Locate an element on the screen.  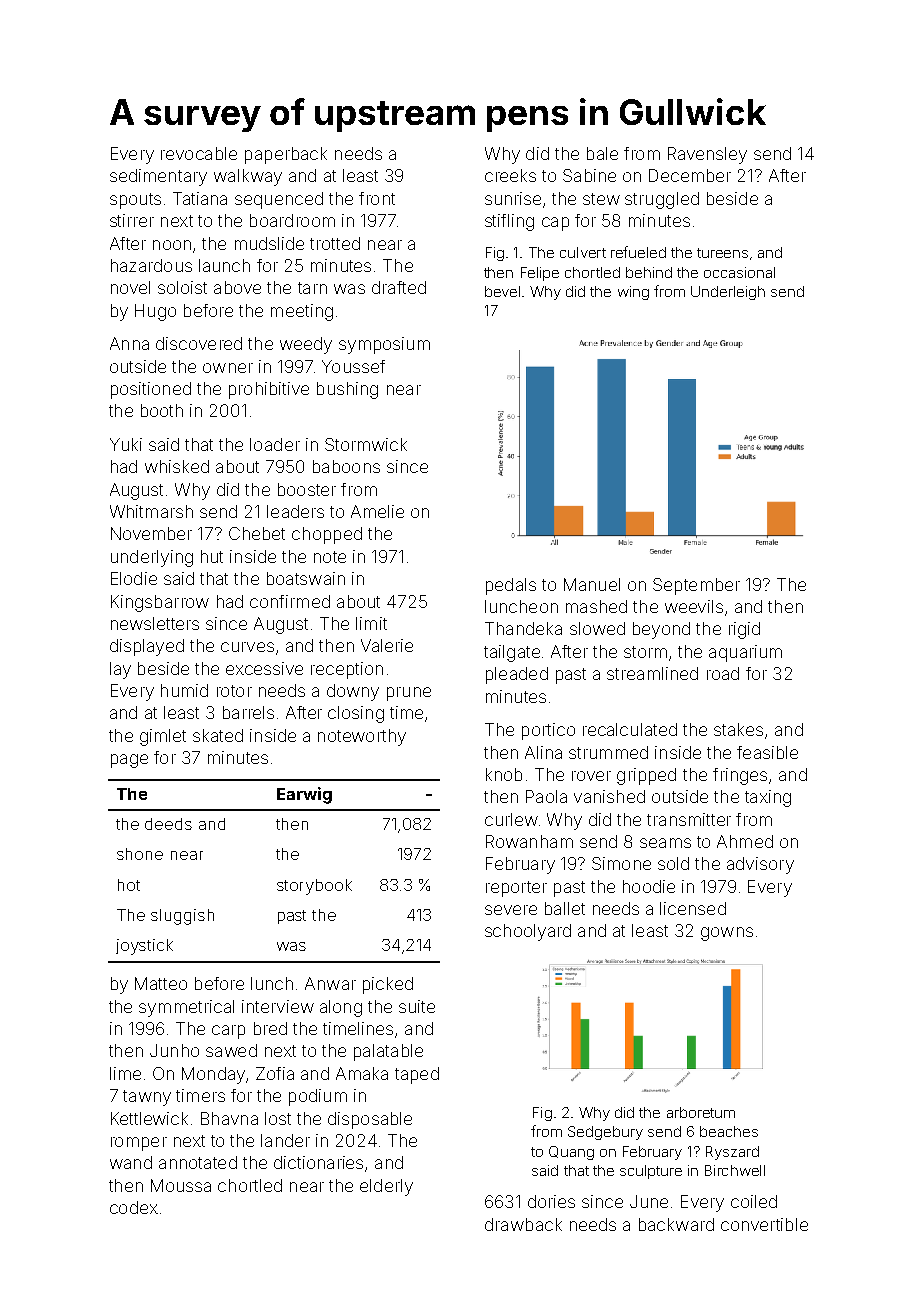
symposium is located at coordinates (384, 345).
